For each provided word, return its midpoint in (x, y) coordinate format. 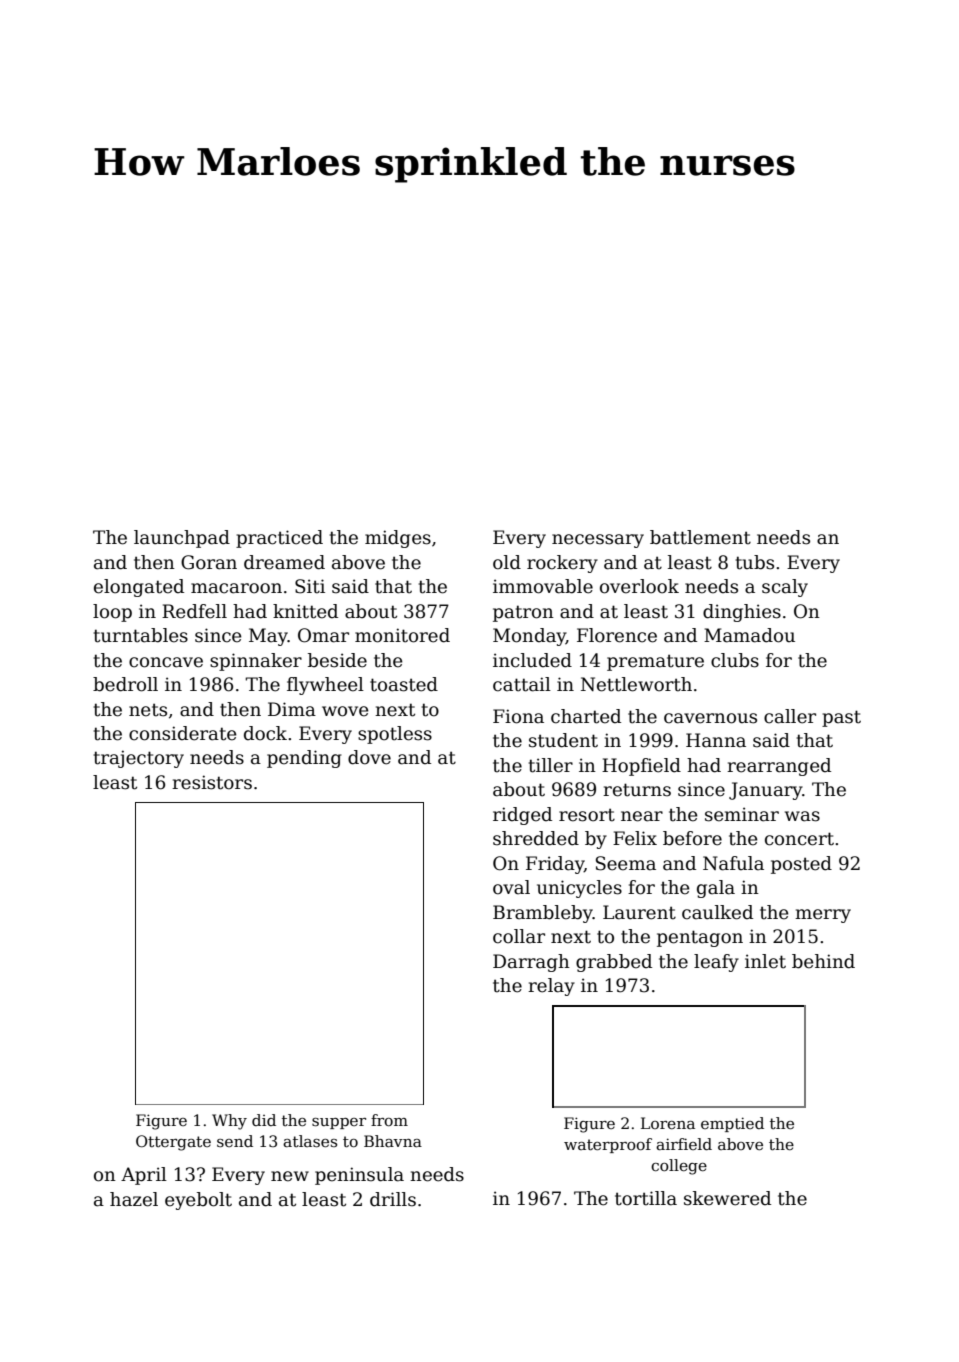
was (802, 816)
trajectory (139, 759)
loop (112, 613)
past (841, 718)
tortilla (646, 1198)
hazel (134, 1199)
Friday (555, 865)
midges (398, 539)
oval (511, 887)
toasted (404, 684)
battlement (700, 537)
